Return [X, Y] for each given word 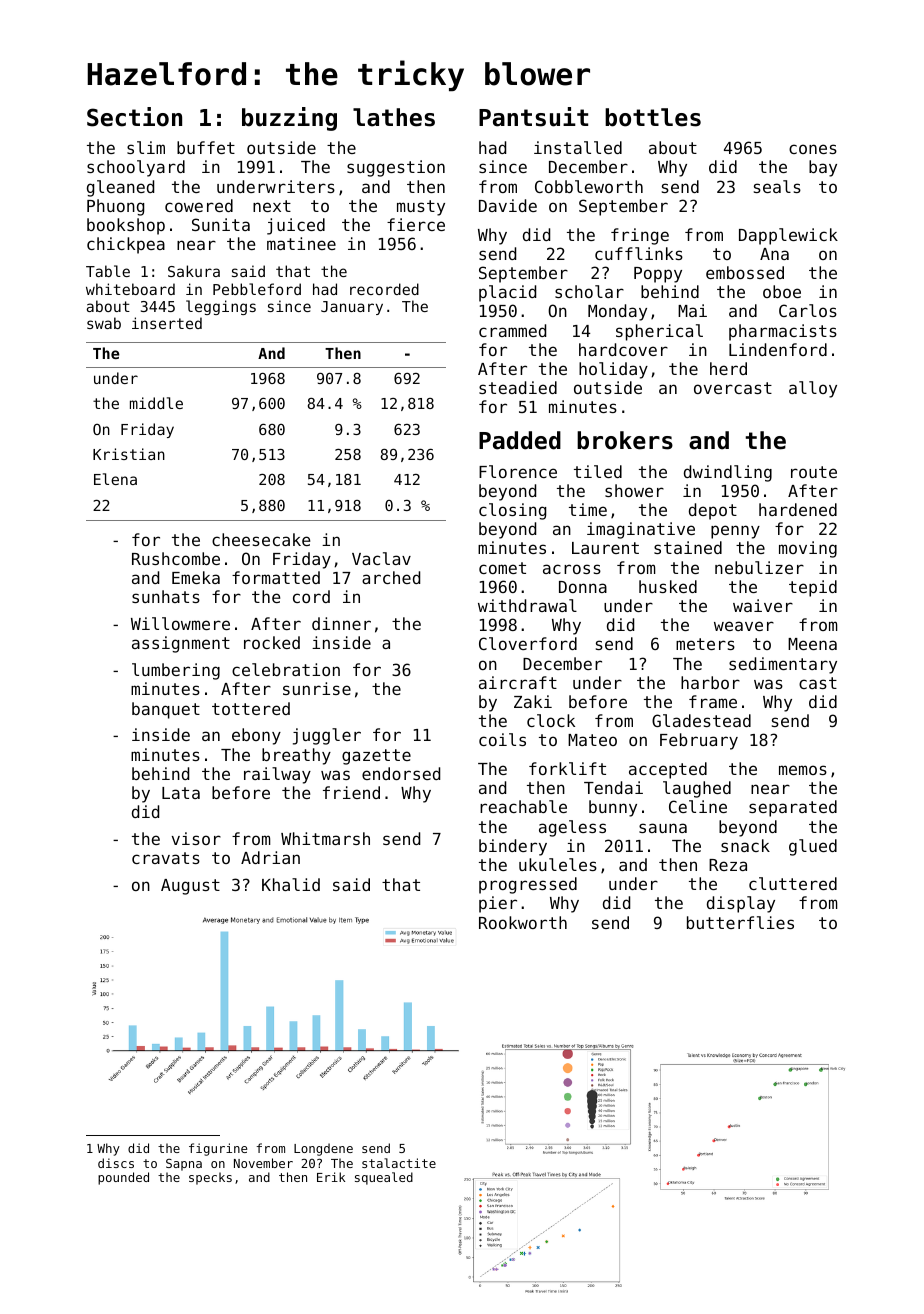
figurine [218, 1149]
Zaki [533, 701]
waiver [763, 605]
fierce [416, 224]
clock [551, 720]
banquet [166, 710]
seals [777, 186]
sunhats [166, 596]
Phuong [115, 207]
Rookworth [523, 922]
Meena [812, 644]
